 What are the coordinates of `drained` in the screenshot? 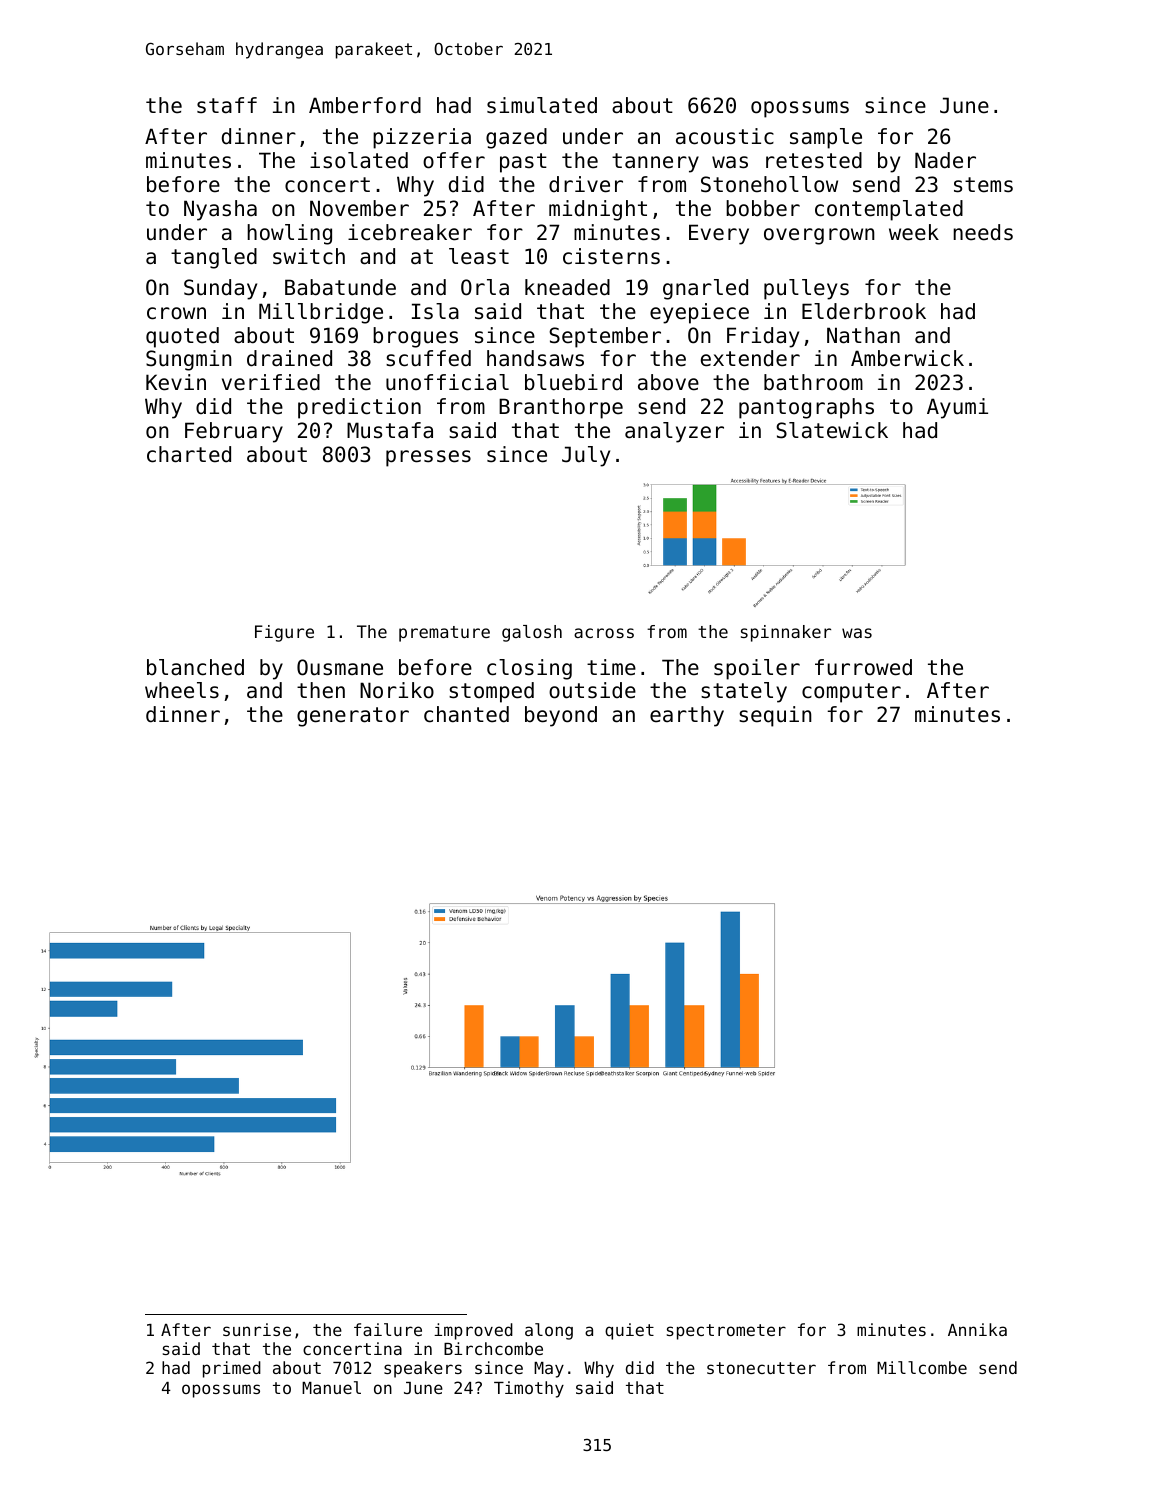 It's located at (289, 358).
